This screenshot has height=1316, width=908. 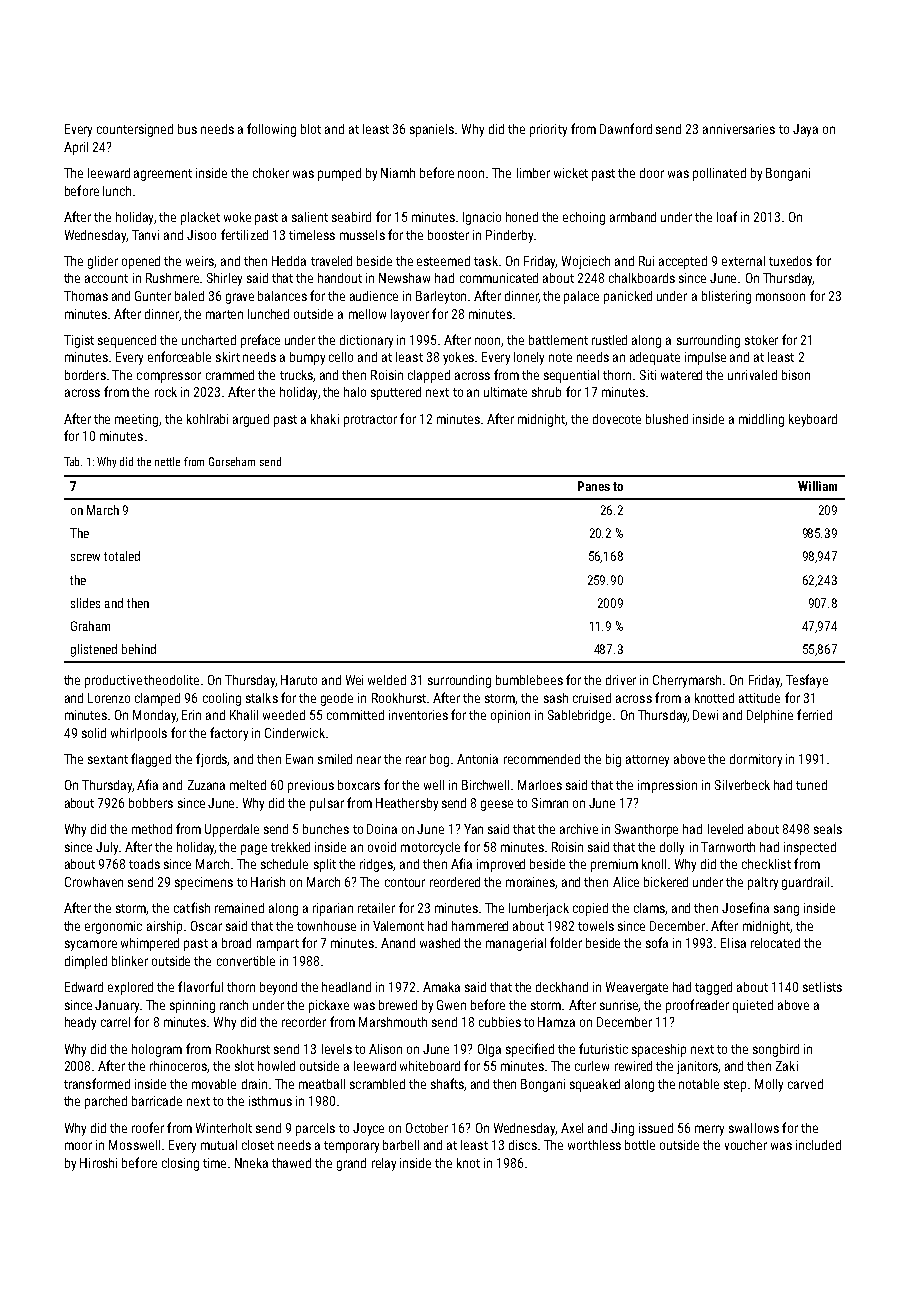 What do you see at coordinates (687, 681) in the screenshot?
I see `Cherrymarsh` at bounding box center [687, 681].
